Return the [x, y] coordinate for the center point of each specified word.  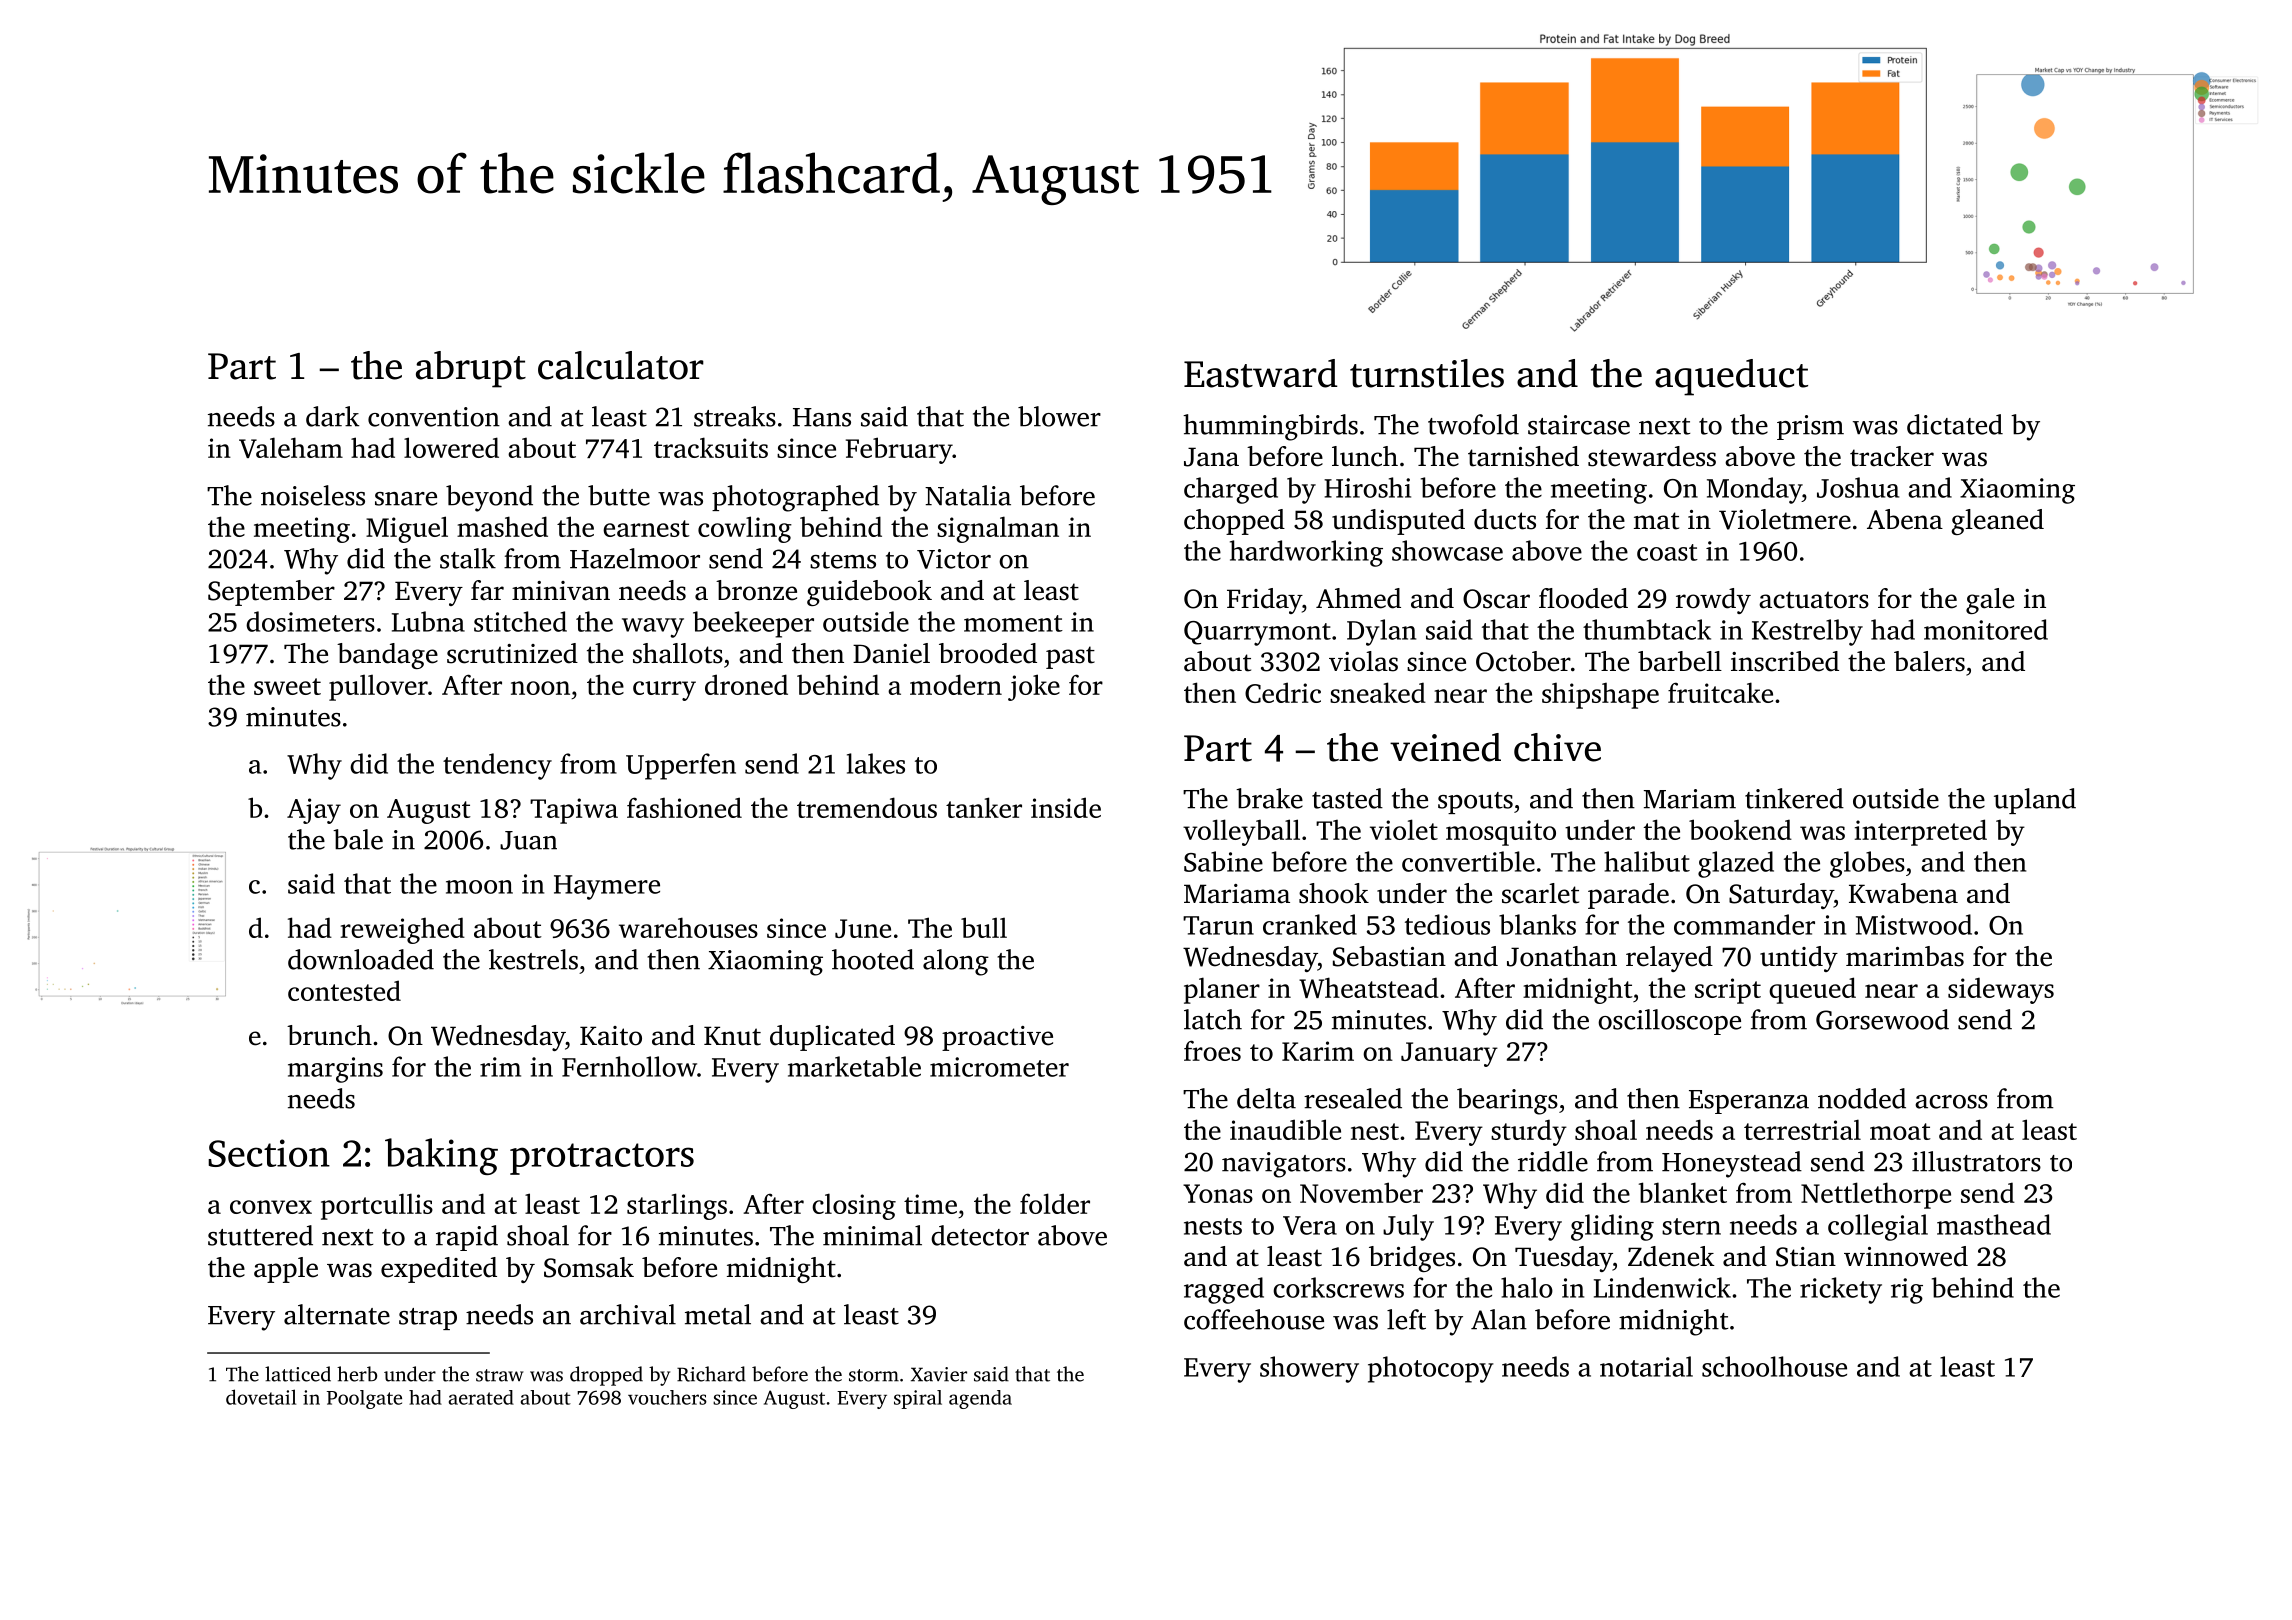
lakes [876, 763]
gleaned [1997, 522]
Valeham [291, 447]
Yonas [1218, 1193]
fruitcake [1720, 692]
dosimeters [310, 621]
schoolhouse [1774, 1366]
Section [269, 1153]
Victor [954, 559]
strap [428, 1319]
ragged [1224, 1290]
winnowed [1906, 1256]
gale [1990, 601]
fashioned [684, 807]
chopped [1234, 522]
